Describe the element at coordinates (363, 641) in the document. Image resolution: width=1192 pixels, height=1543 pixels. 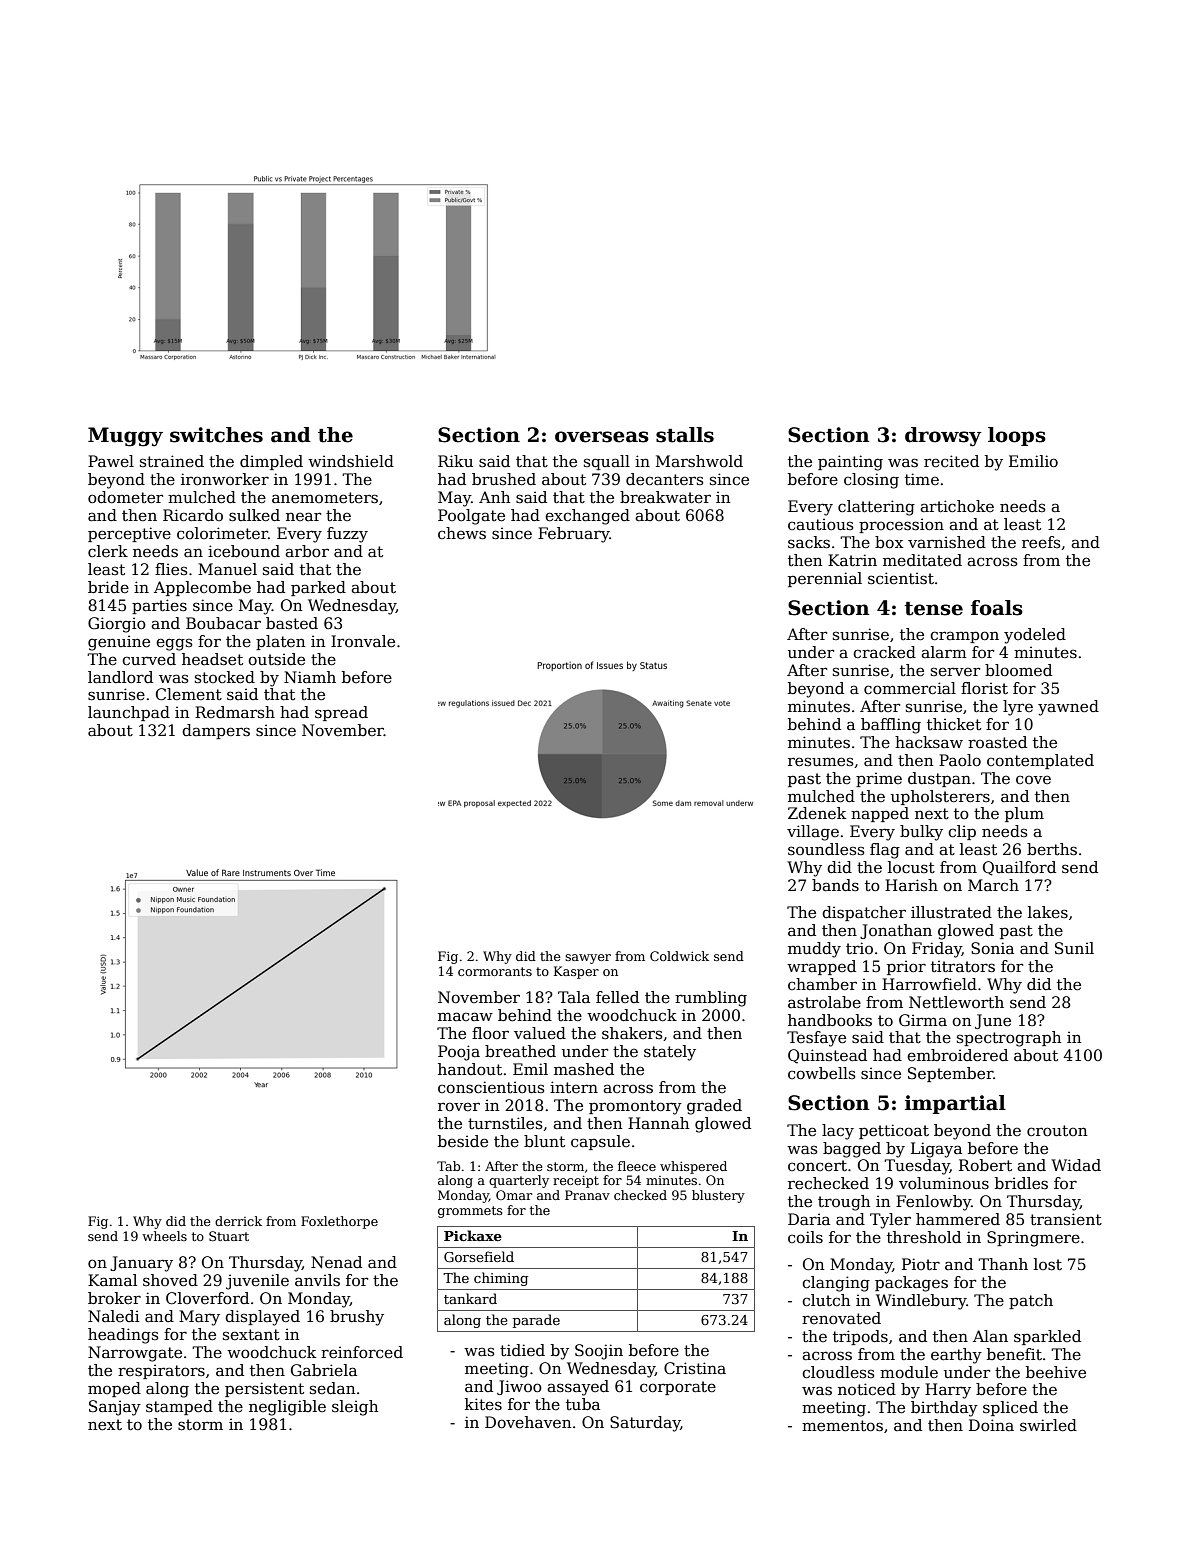
I see `Ironvale` at that location.
